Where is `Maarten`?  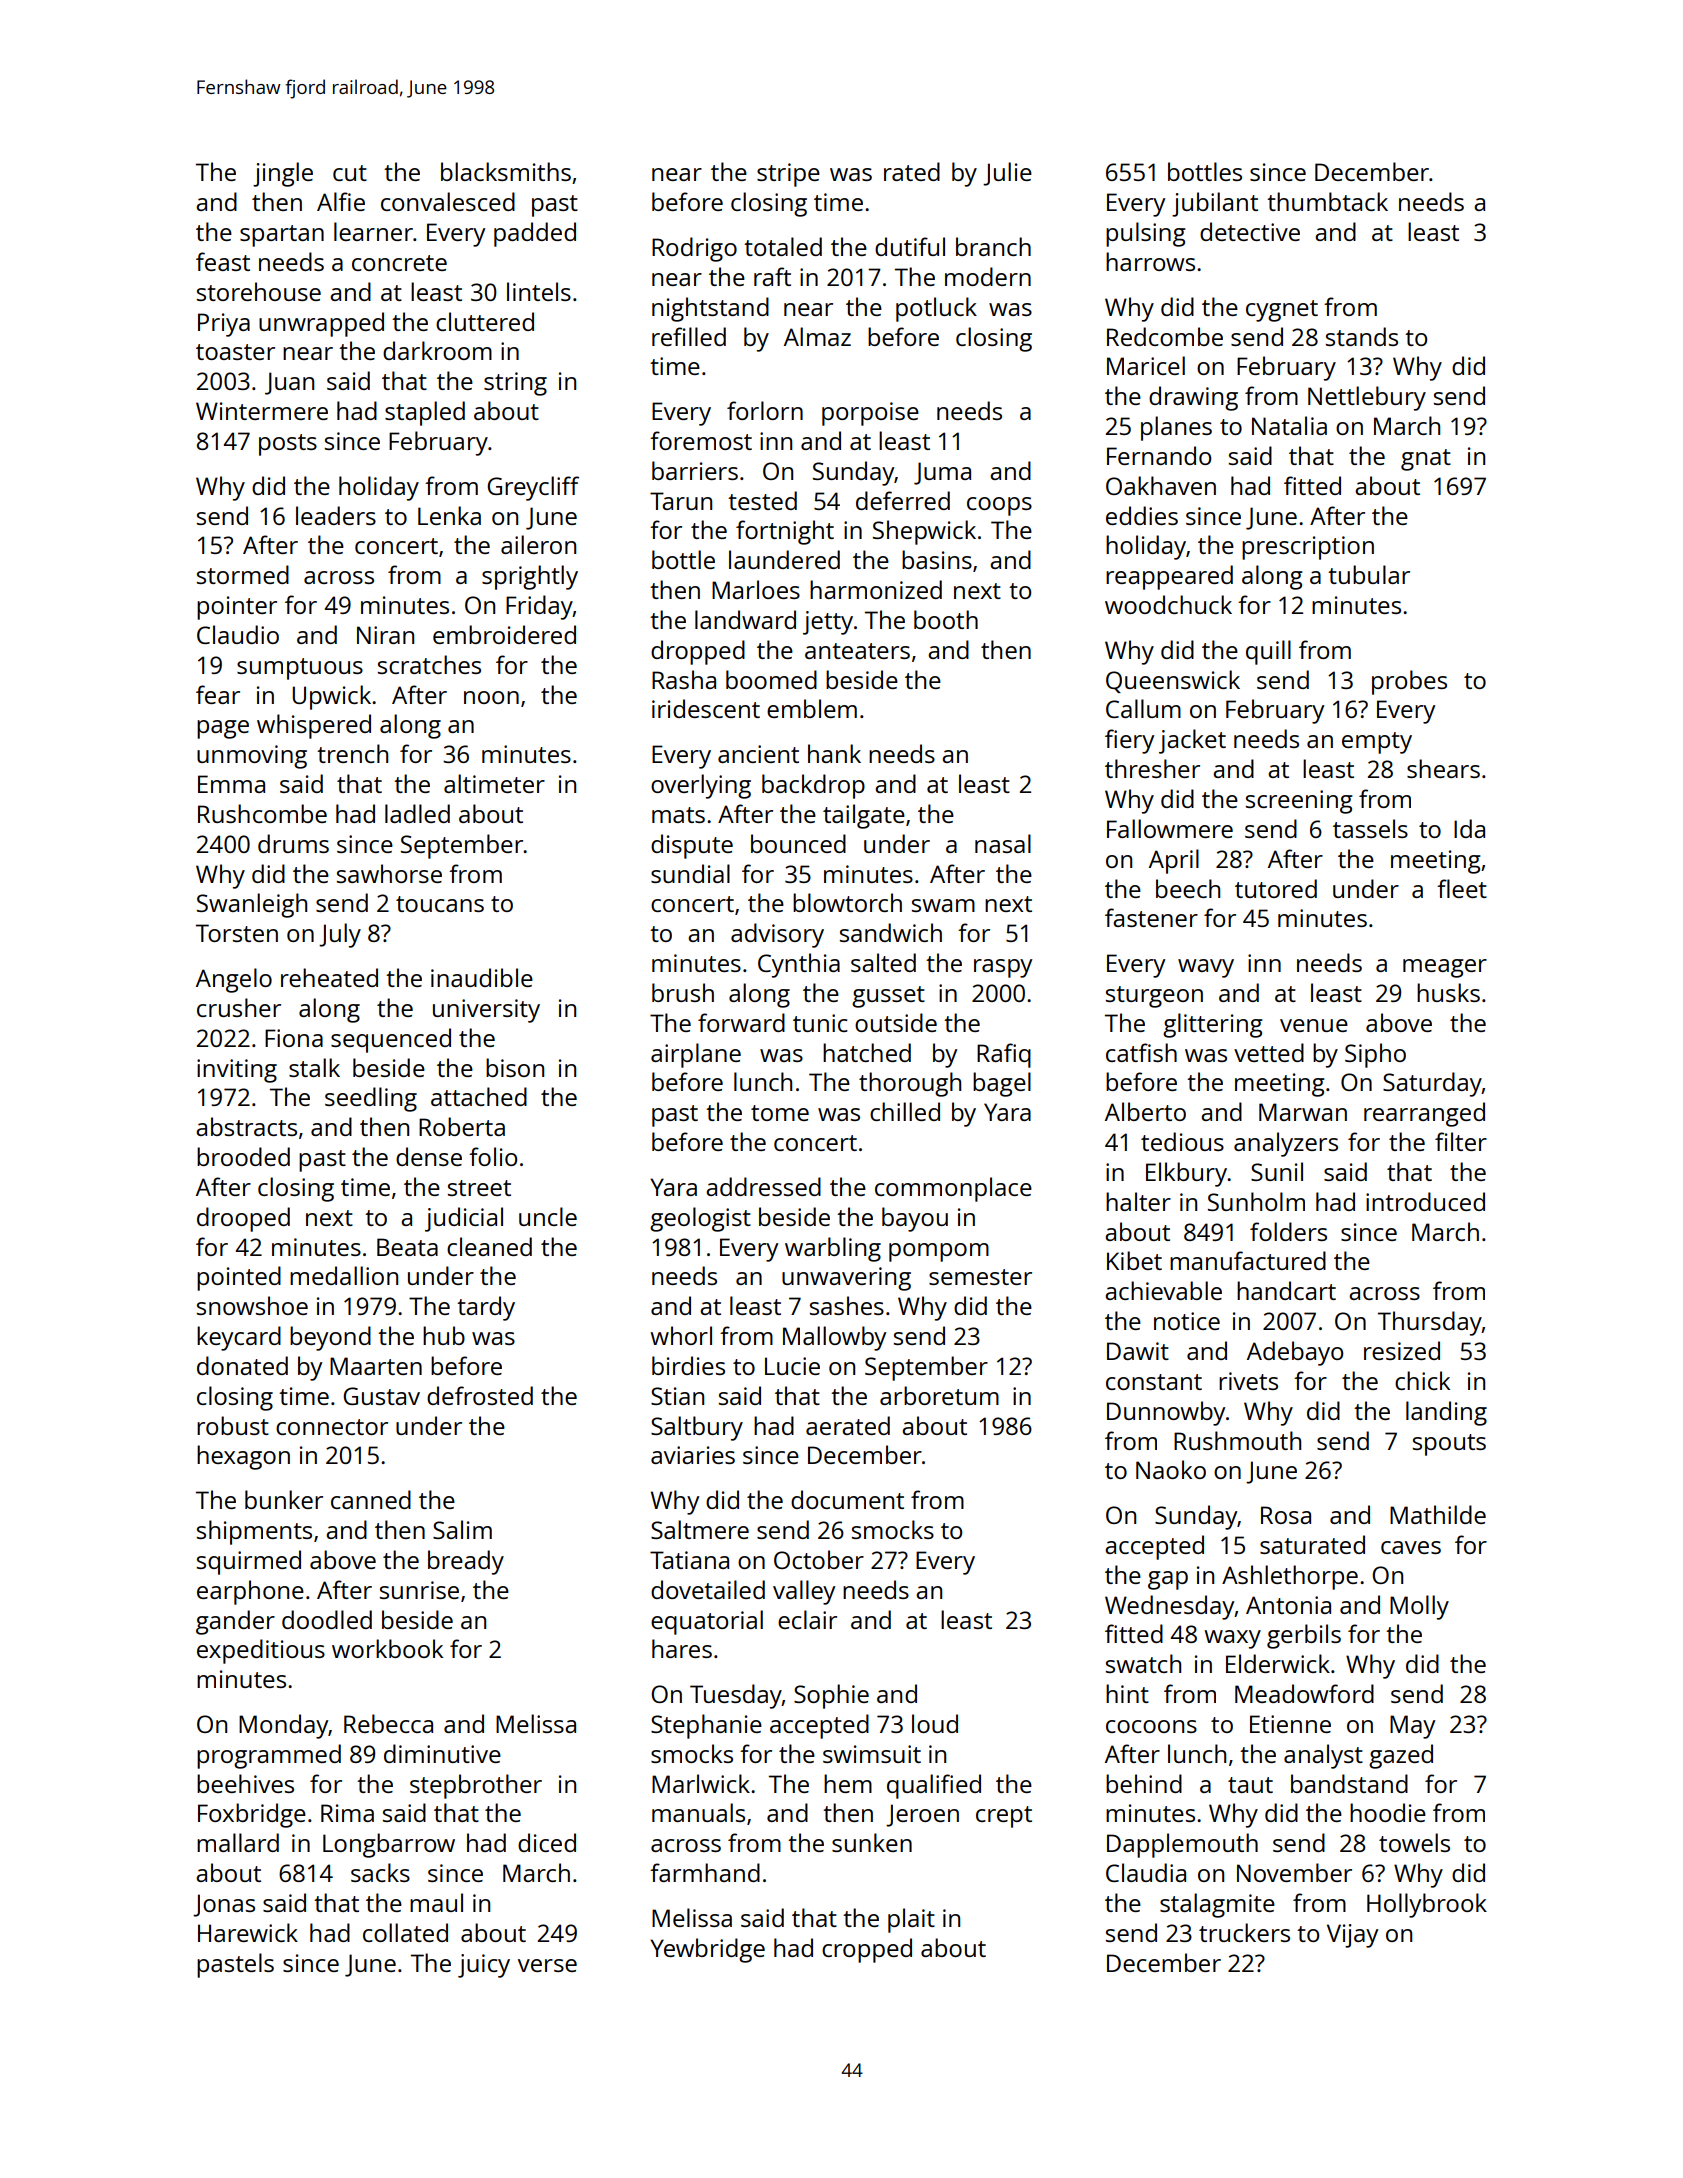
Maarten is located at coordinates (376, 1366).
